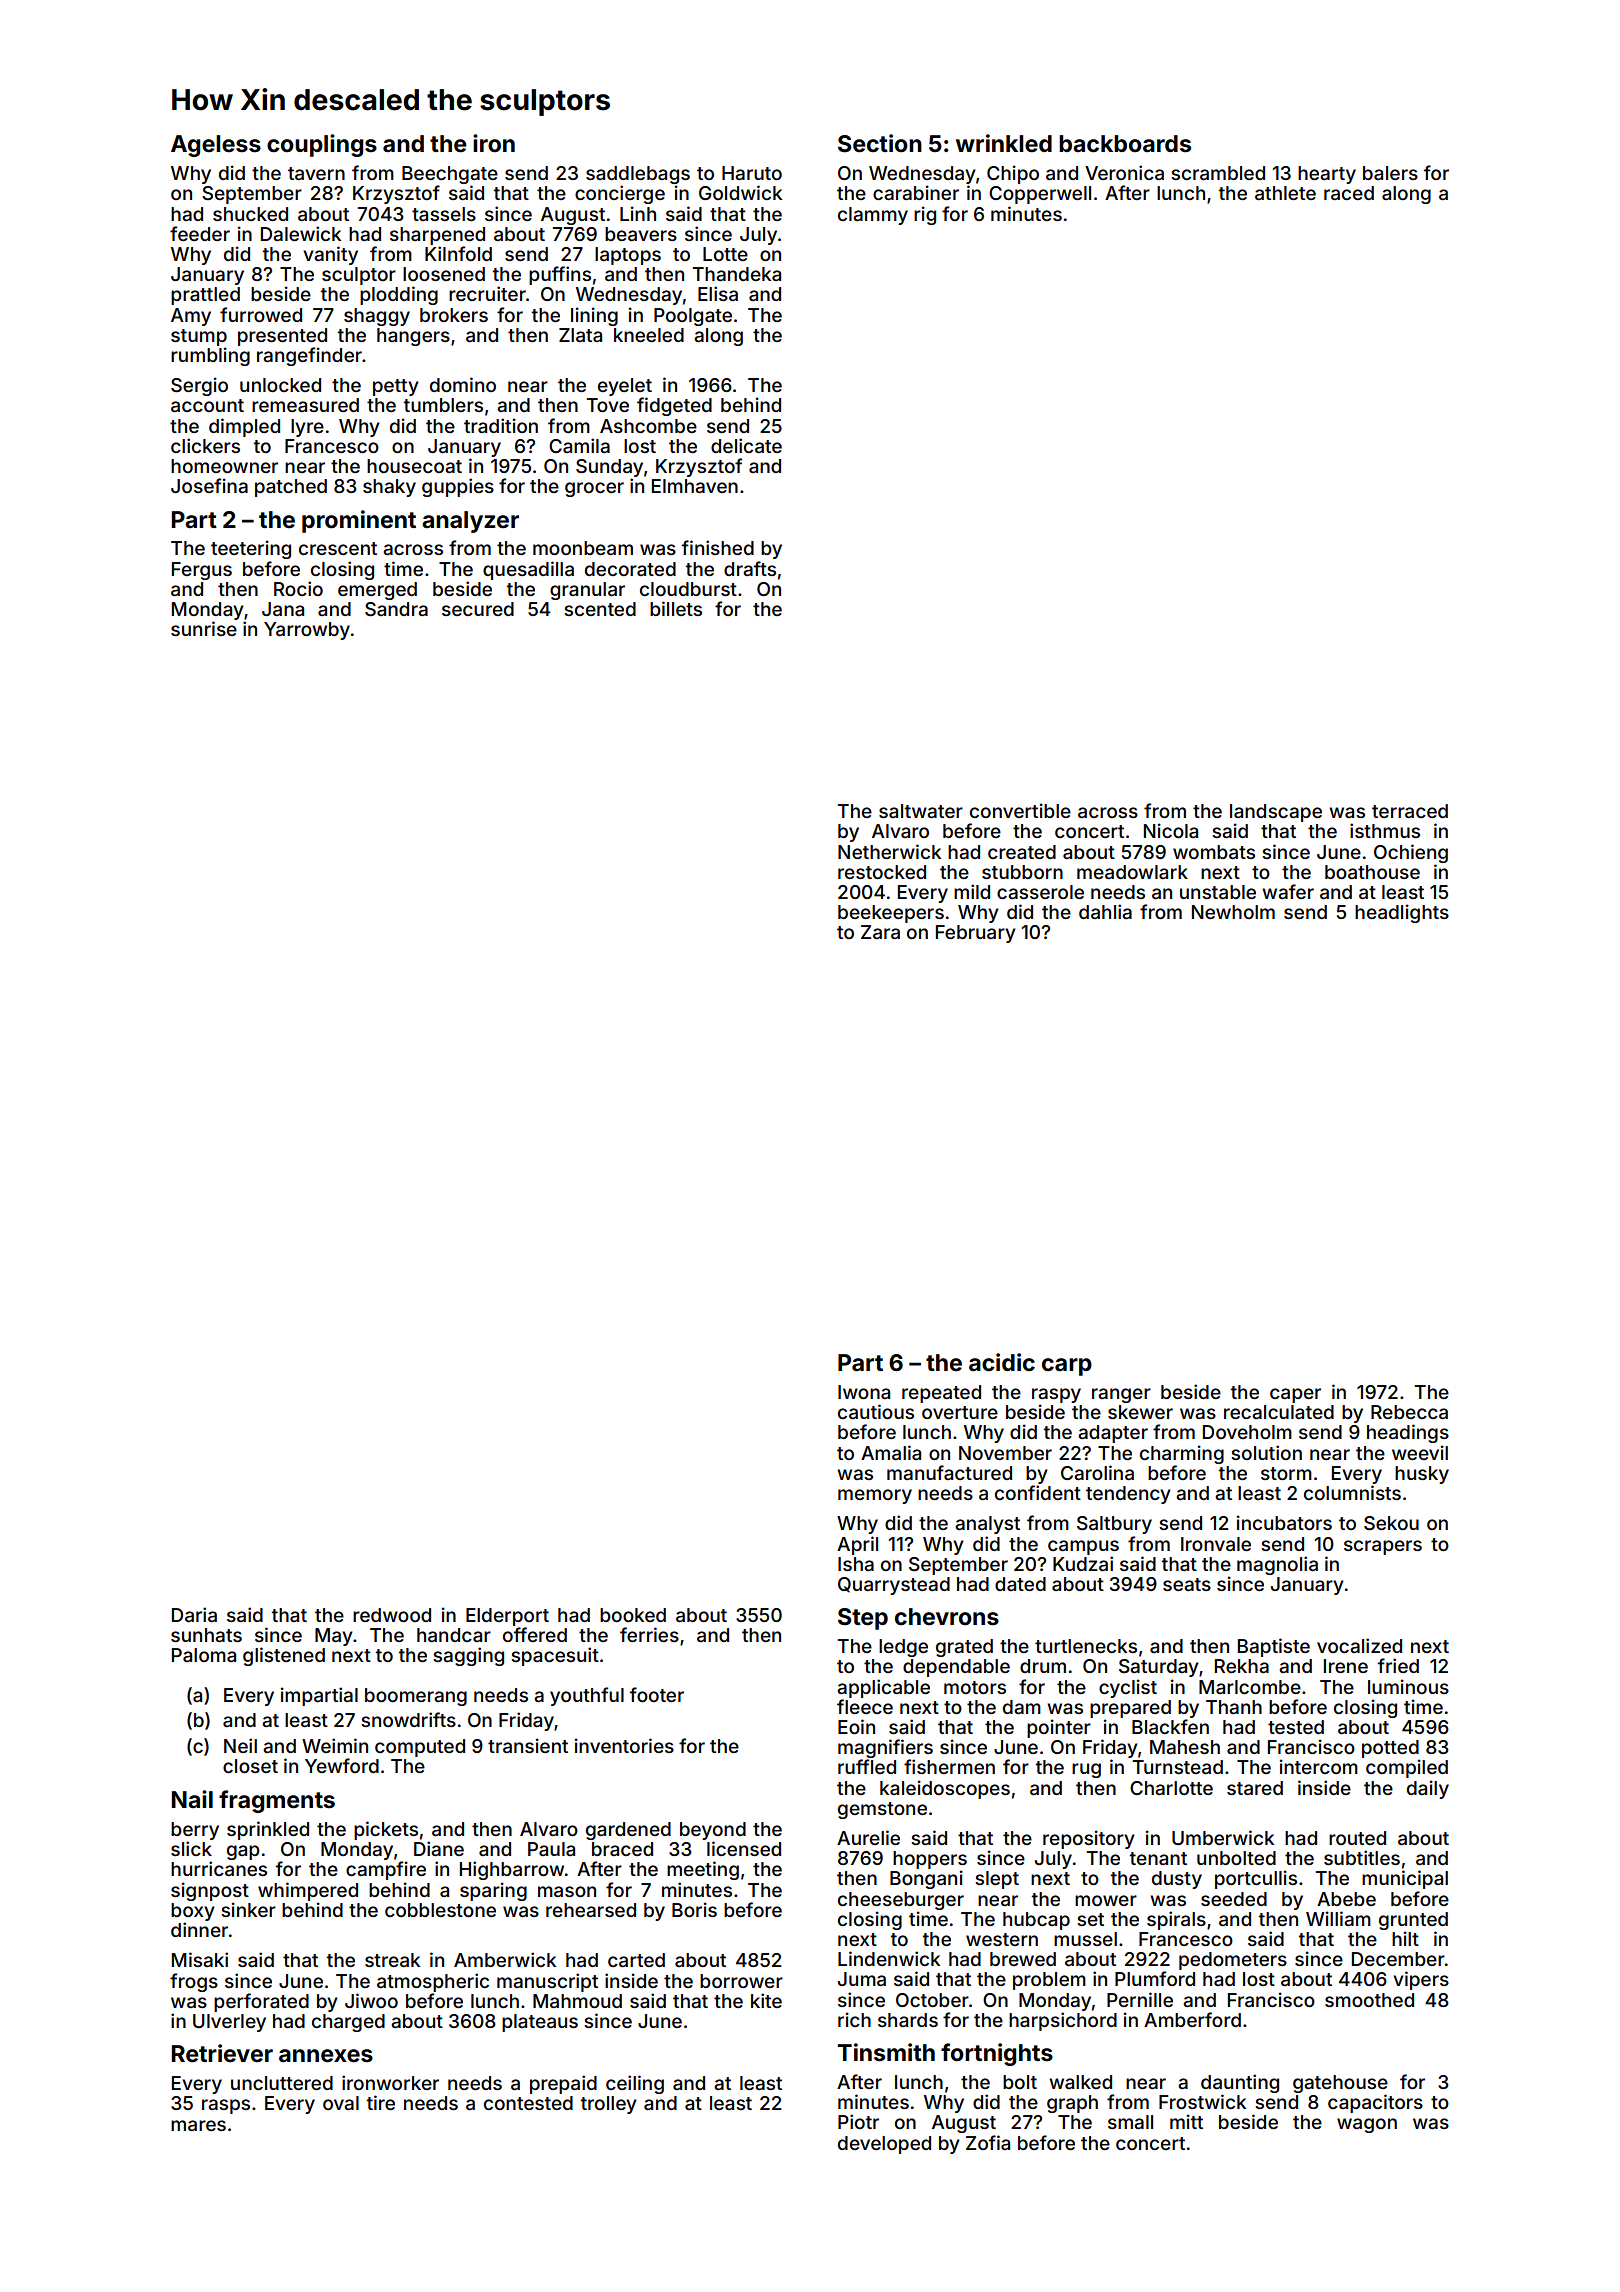 Image resolution: width=1620 pixels, height=2292 pixels. Describe the element at coordinates (567, 1891) in the screenshot. I see `mason` at that location.
